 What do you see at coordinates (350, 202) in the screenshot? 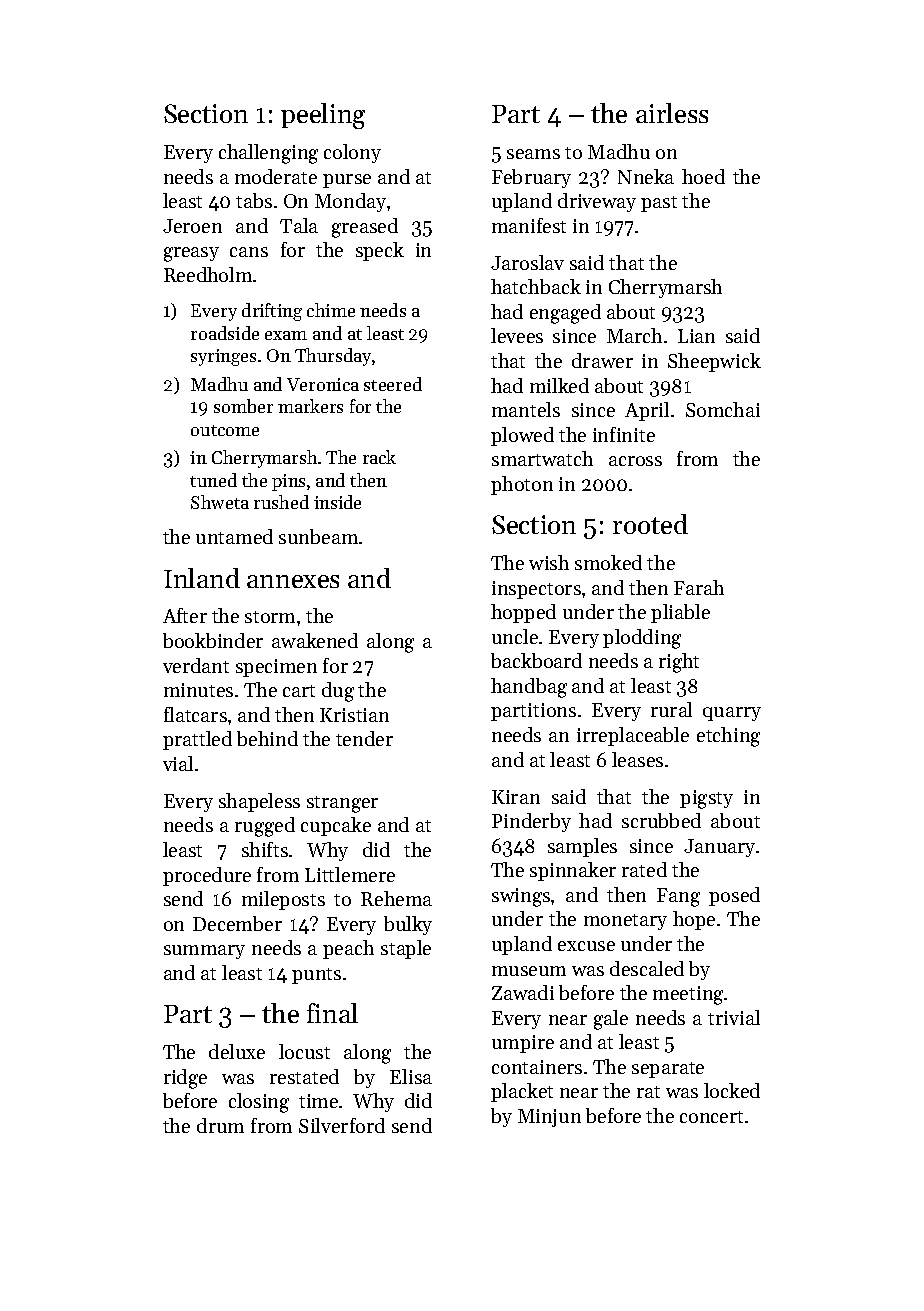
I see `Monday` at bounding box center [350, 202].
